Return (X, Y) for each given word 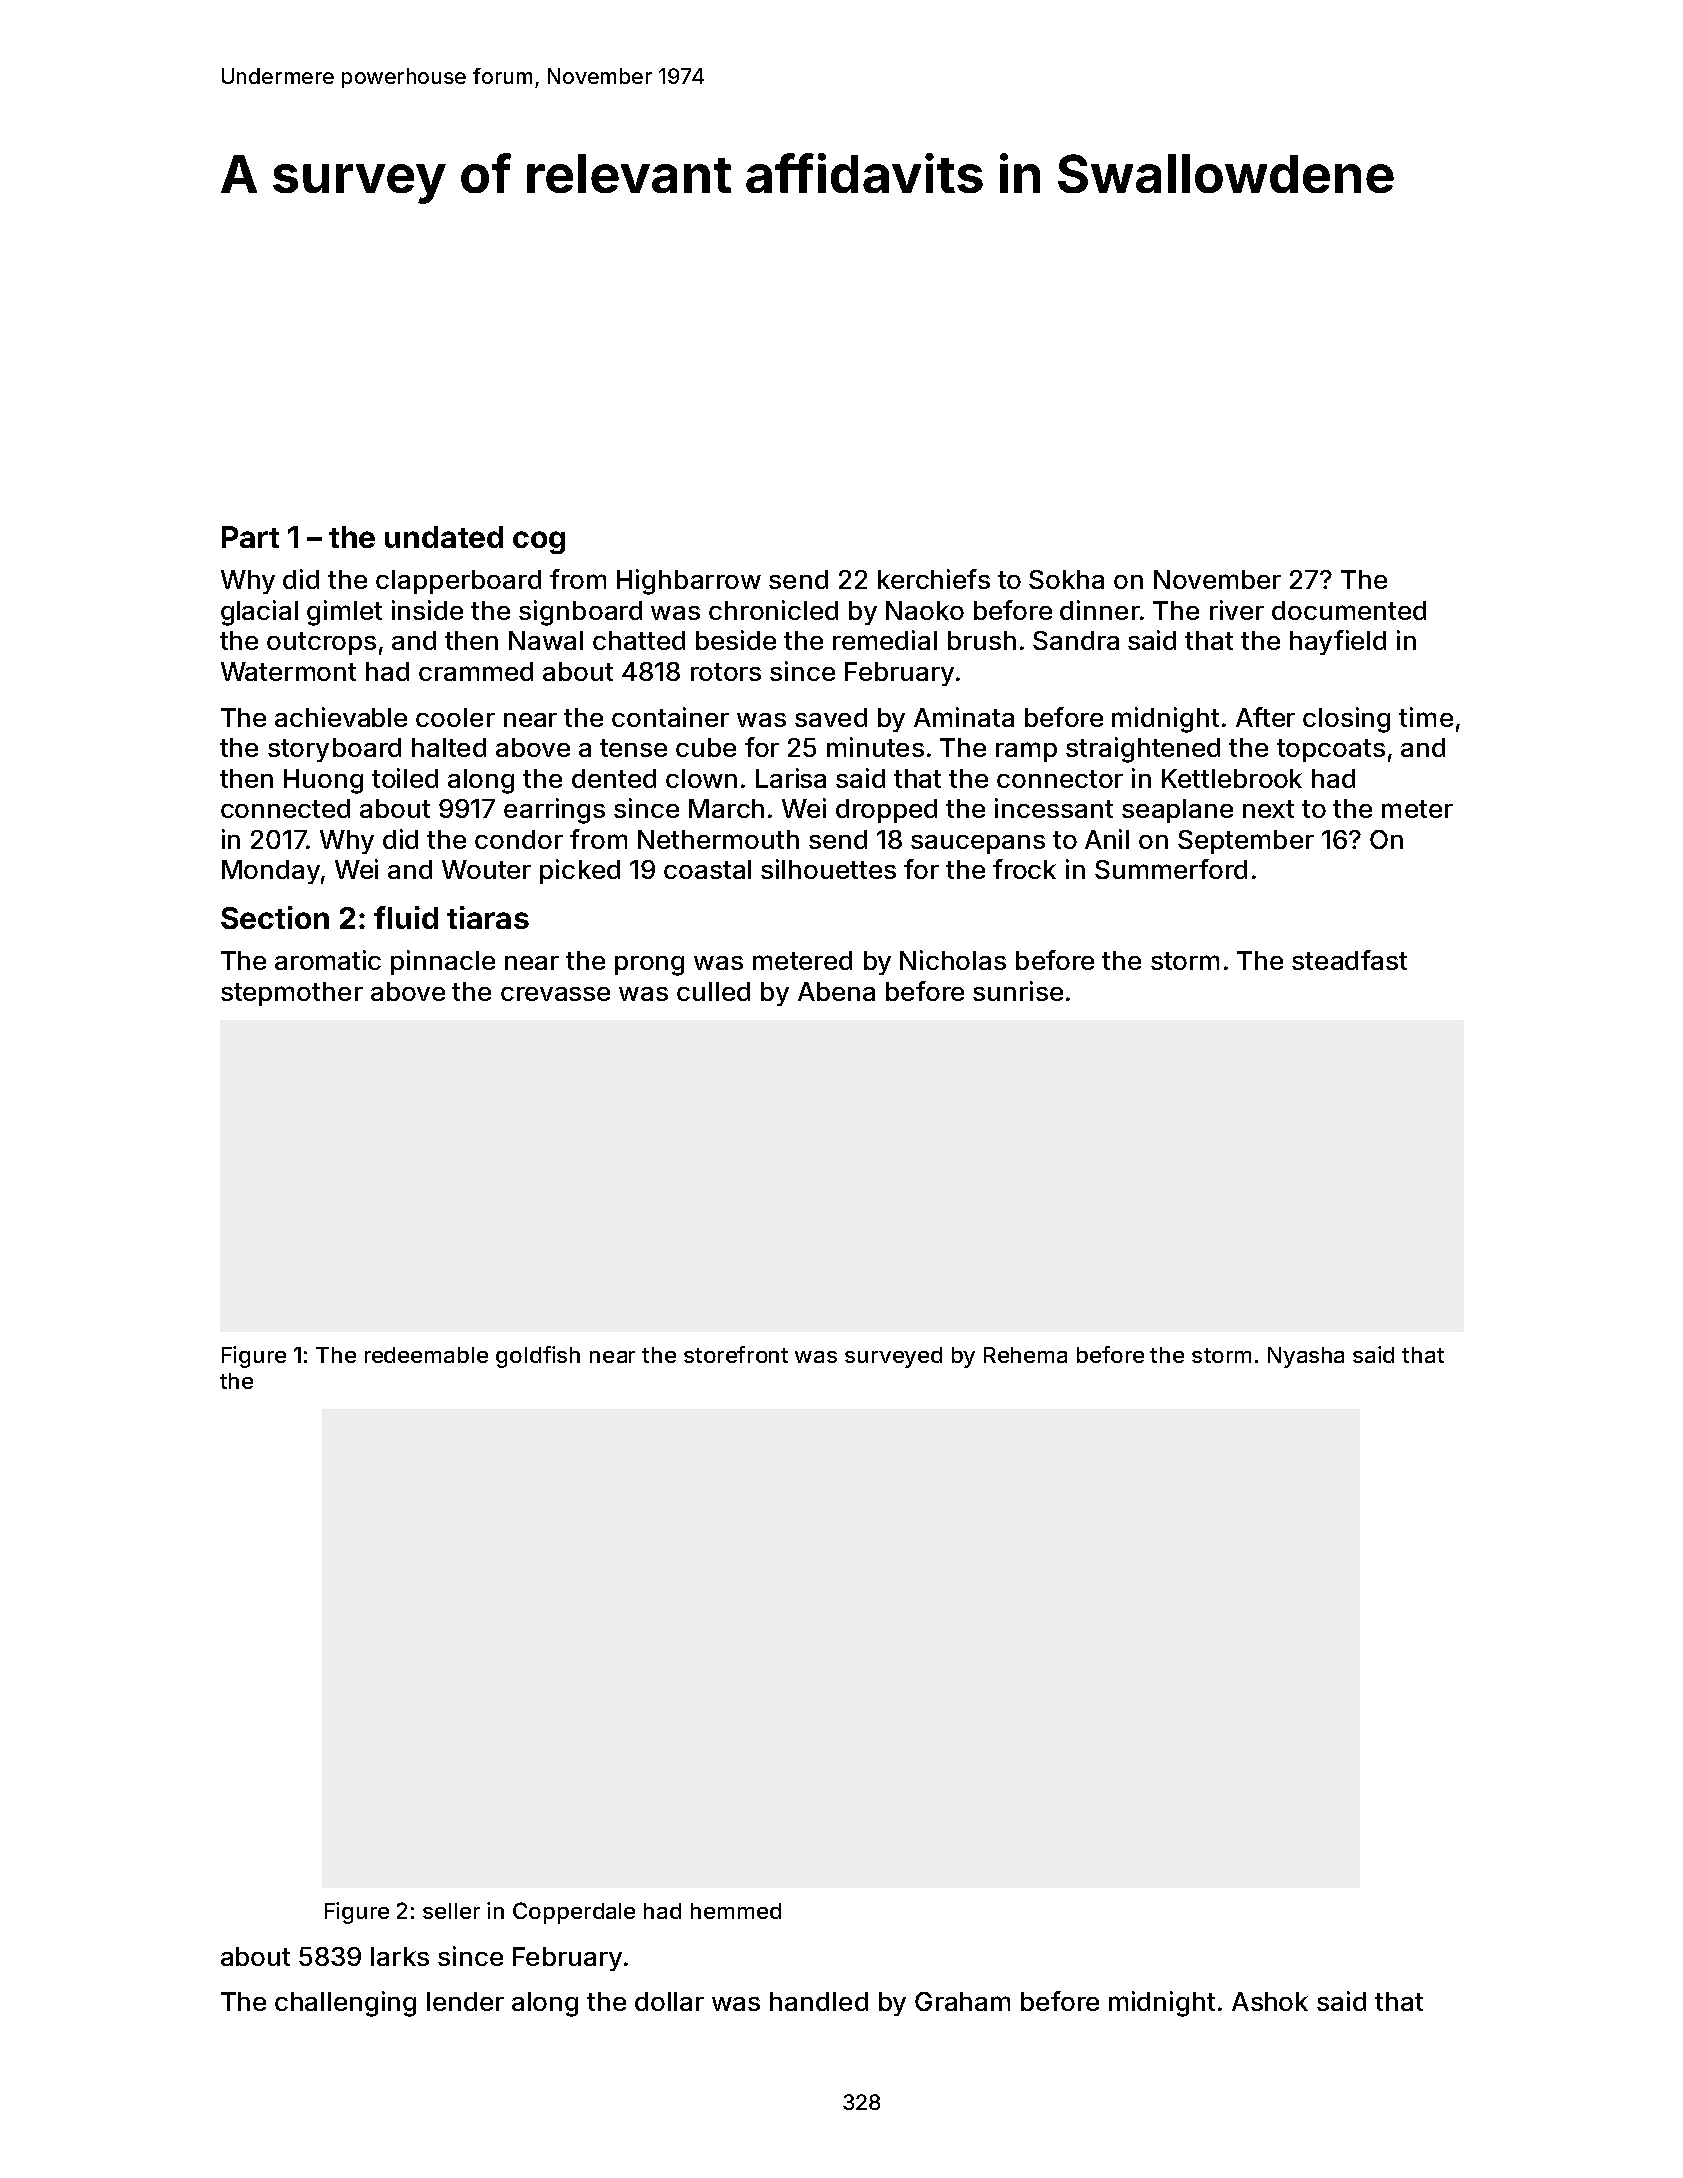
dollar (669, 2001)
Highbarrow (689, 582)
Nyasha (1306, 1357)
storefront (736, 1354)
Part (250, 537)
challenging (345, 2004)
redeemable (426, 1355)
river (1237, 610)
